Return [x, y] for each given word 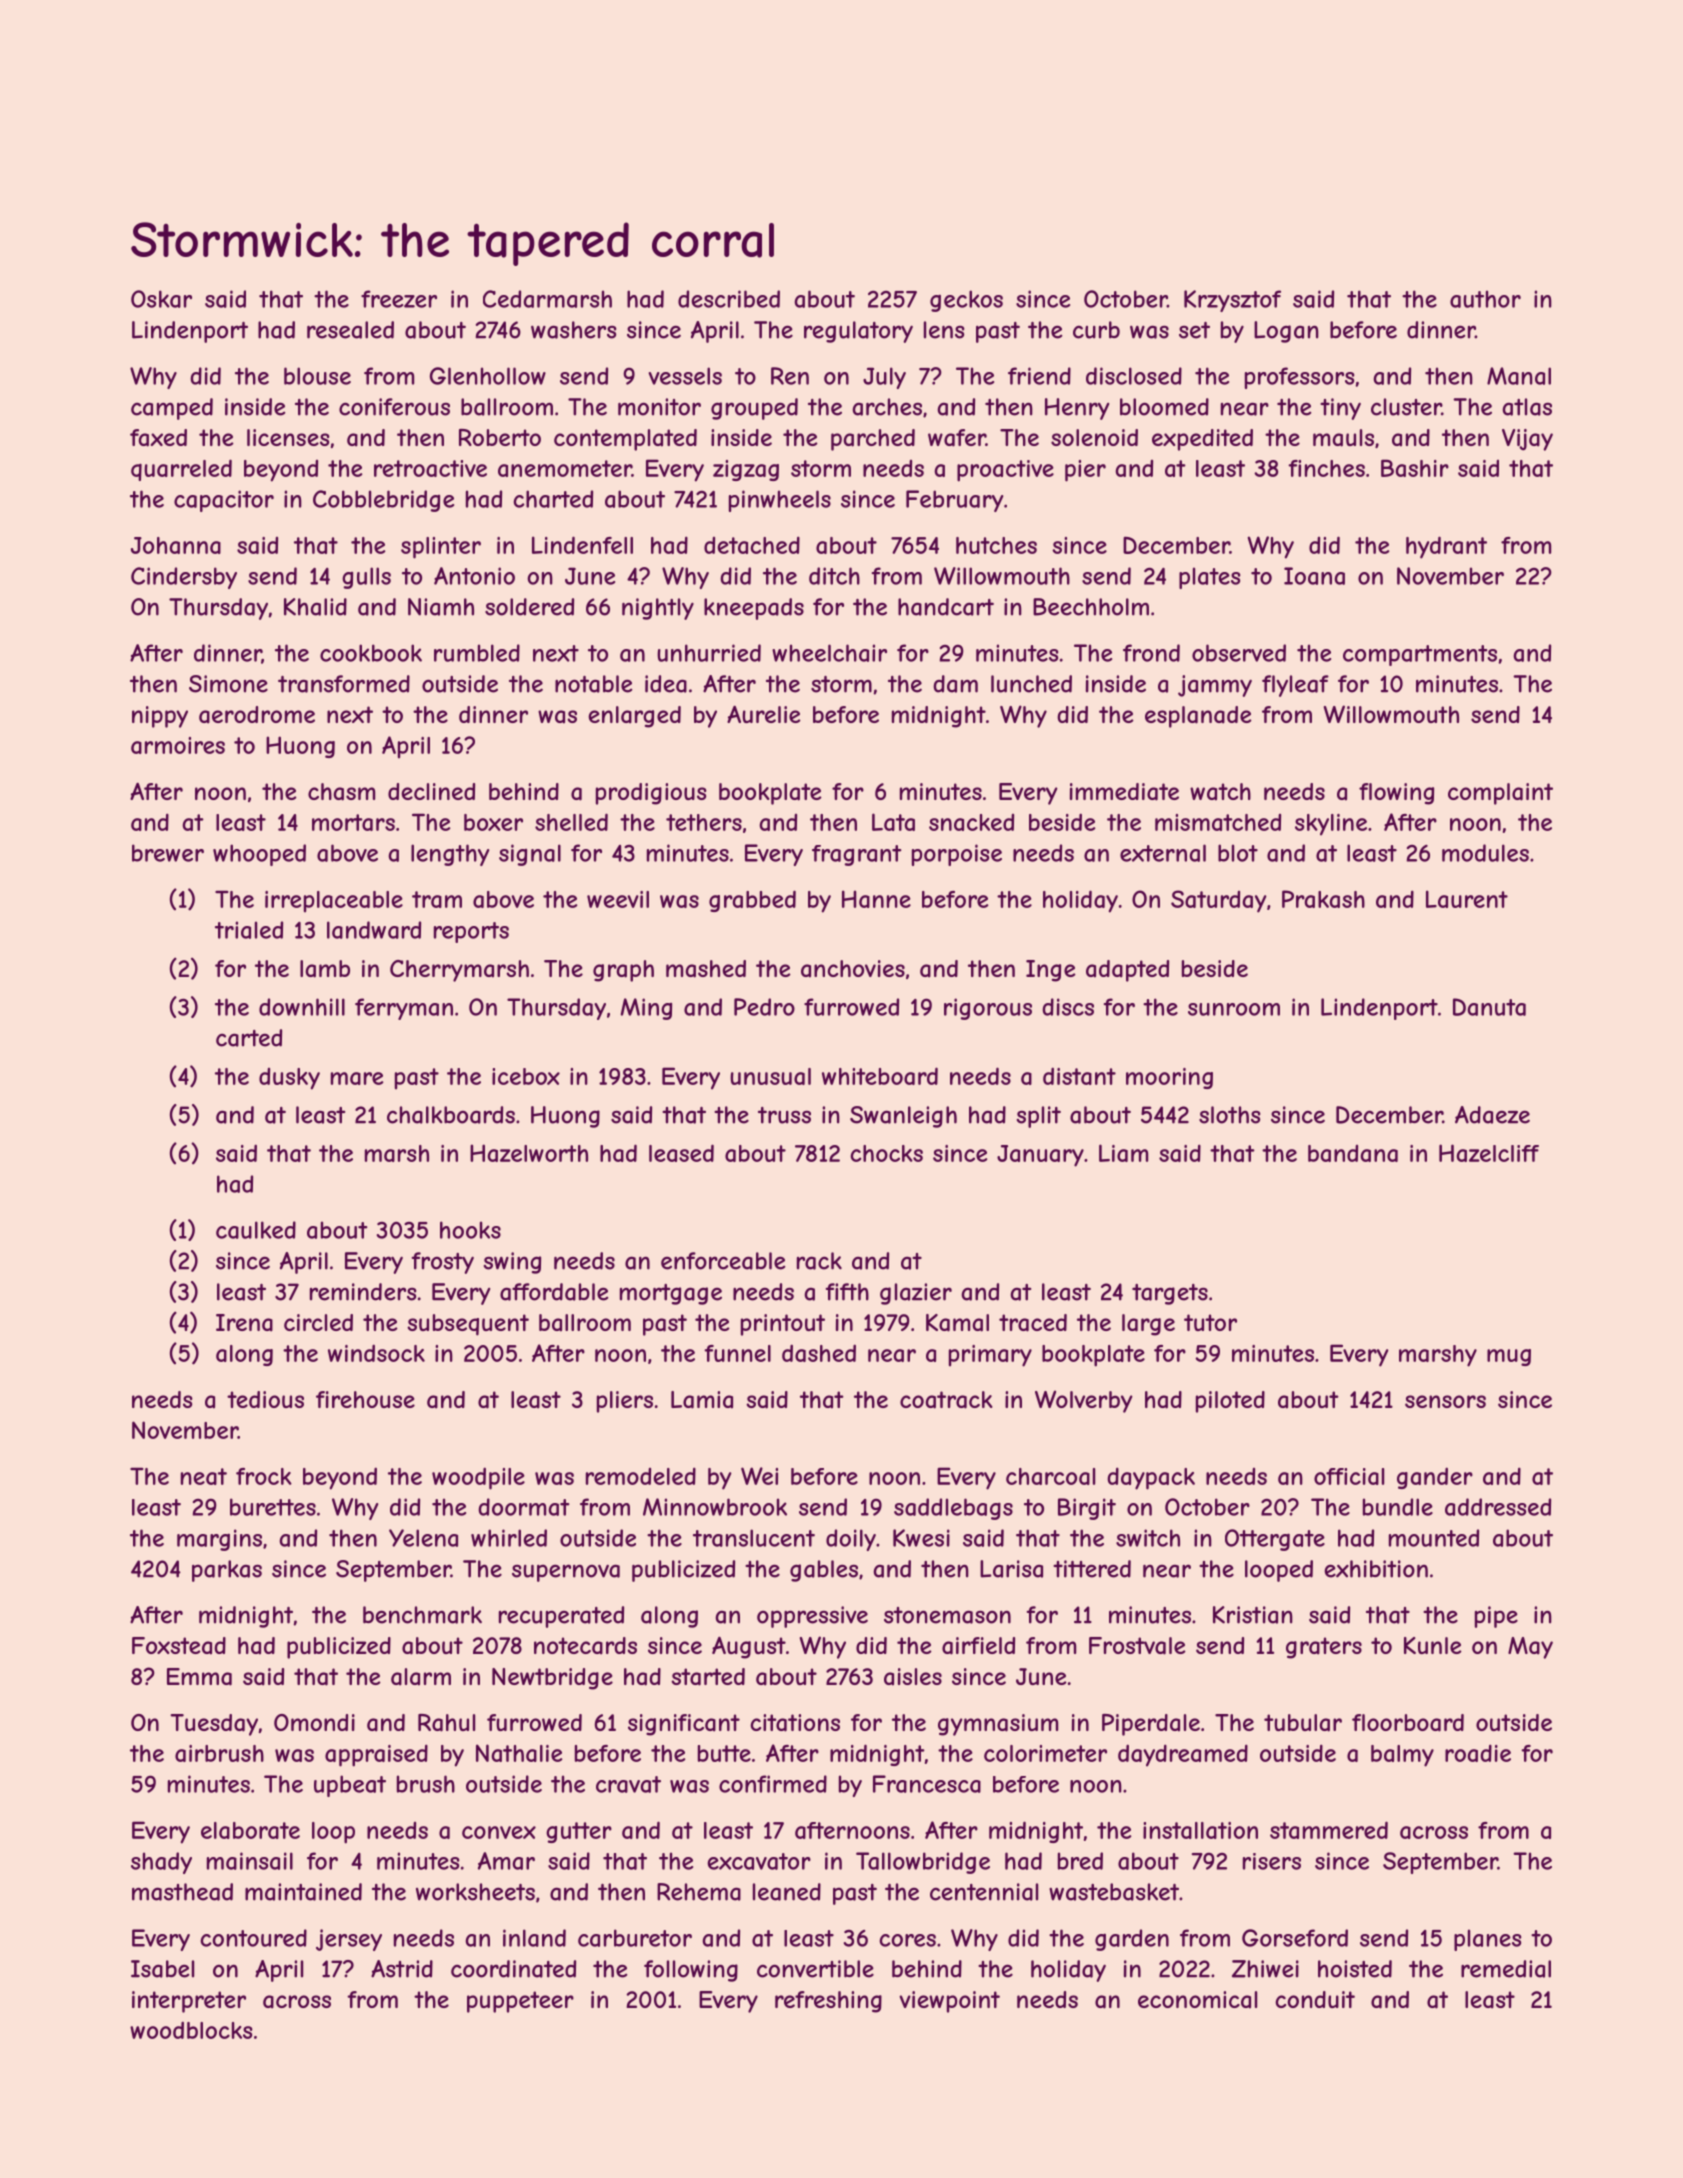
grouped [754, 409]
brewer [168, 853]
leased [681, 1153]
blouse [317, 376]
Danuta [1489, 1007]
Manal [1519, 376]
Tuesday [214, 1725]
